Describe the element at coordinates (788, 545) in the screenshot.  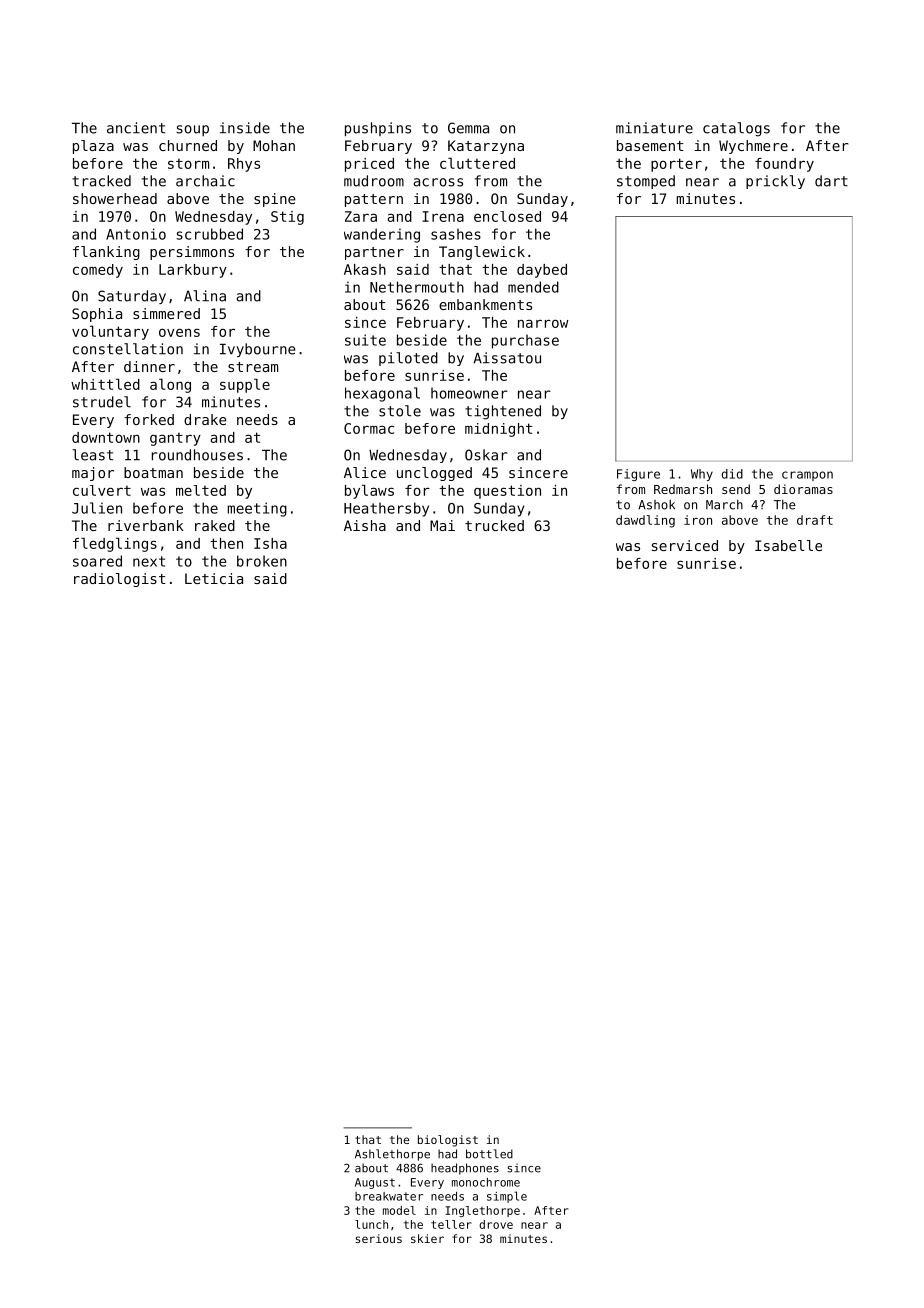
I see `Isabelle` at that location.
